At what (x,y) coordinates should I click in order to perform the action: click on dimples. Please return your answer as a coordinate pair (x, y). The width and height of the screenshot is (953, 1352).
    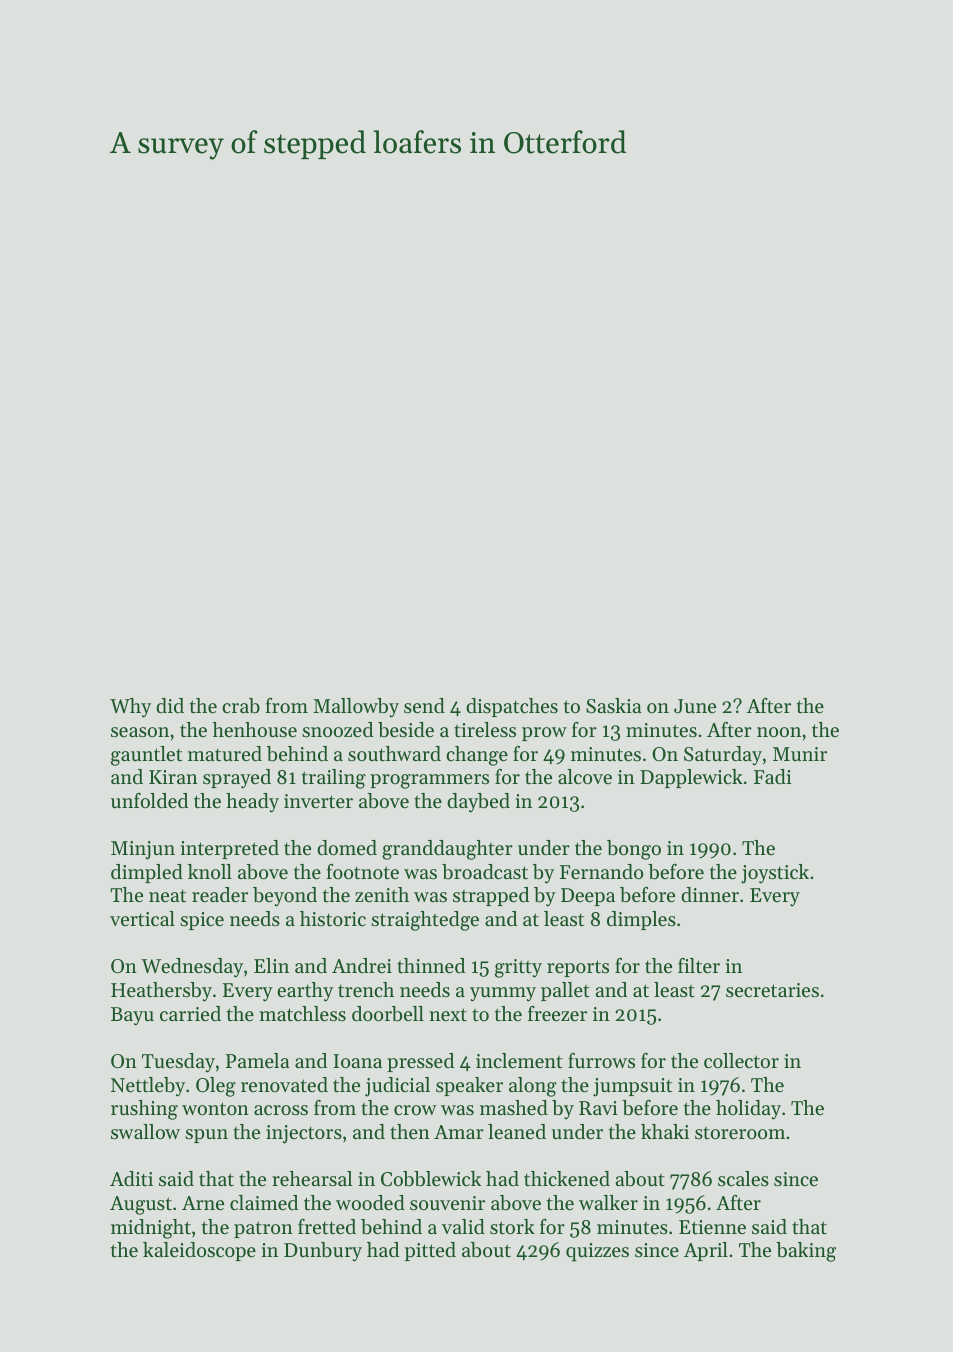
    Looking at the image, I should click on (641, 920).
